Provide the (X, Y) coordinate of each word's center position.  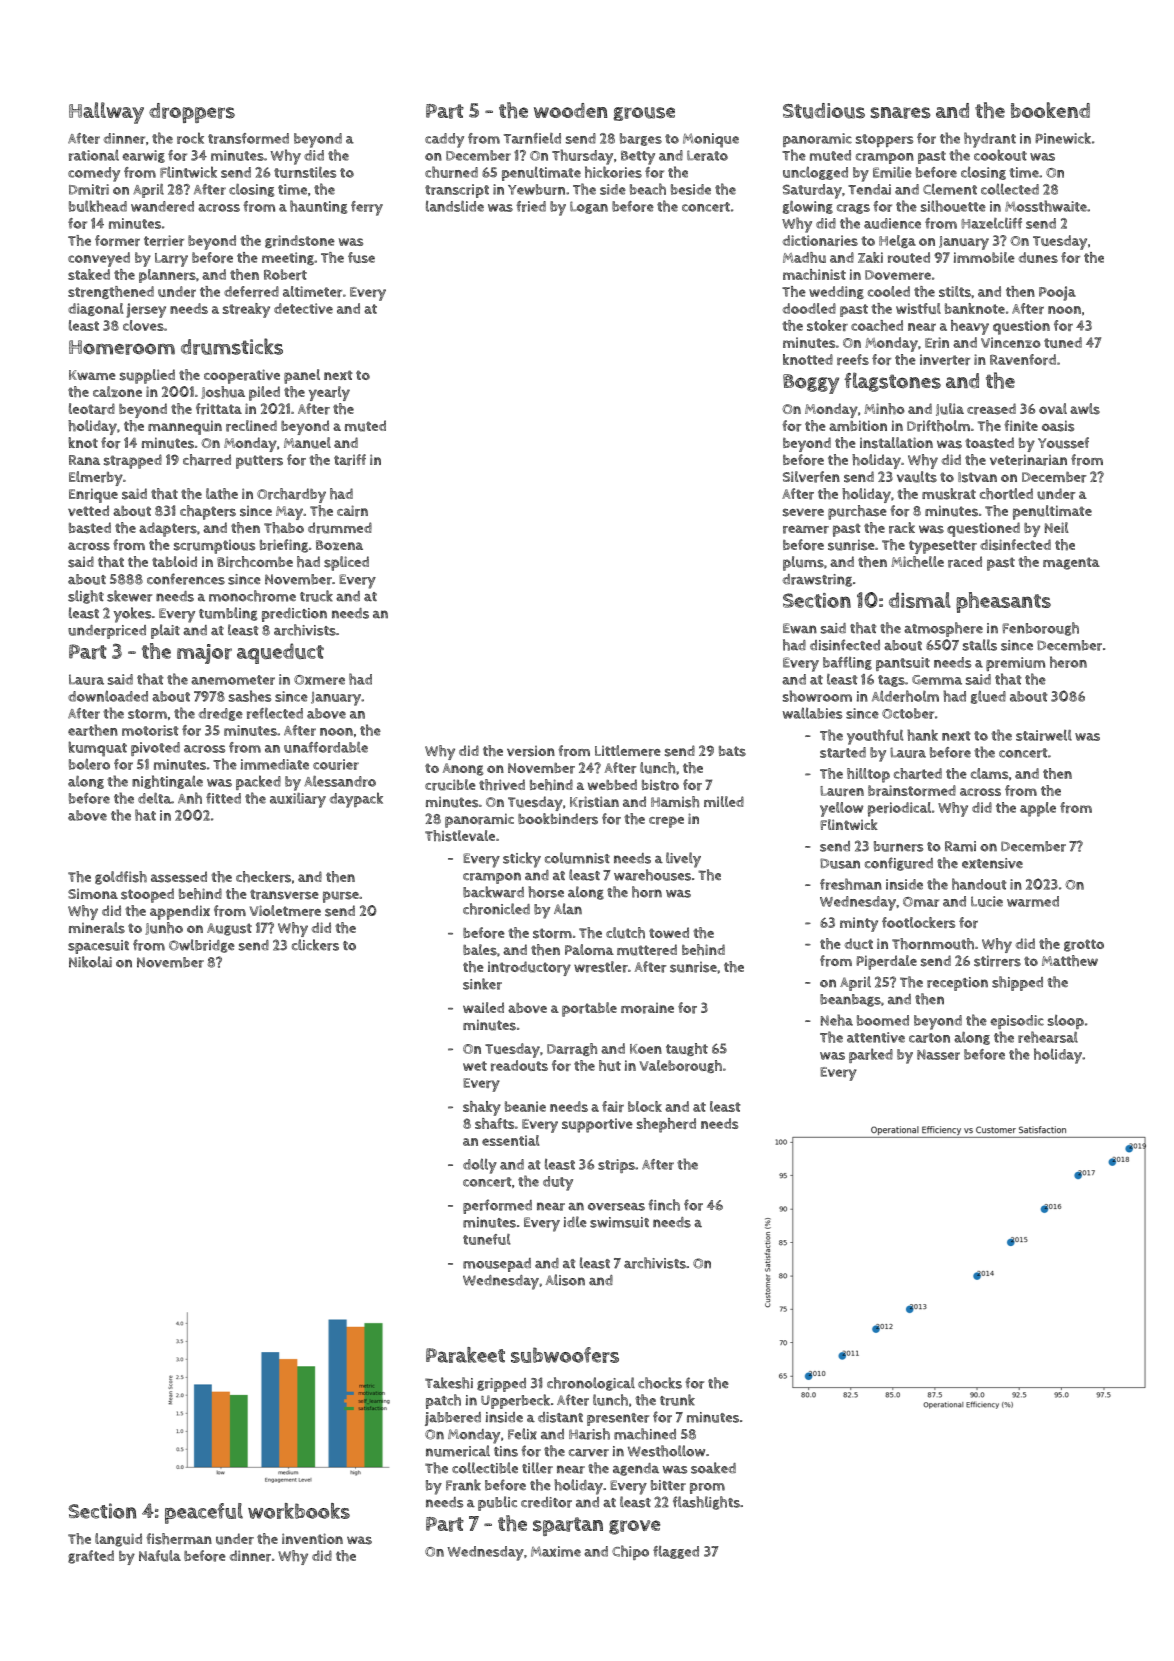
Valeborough (680, 1066)
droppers (192, 113)
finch (664, 1205)
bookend (1050, 110)
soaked (713, 1468)
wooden (570, 110)
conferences (186, 579)
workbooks (299, 1511)
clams (989, 773)
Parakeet (465, 1355)
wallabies (812, 713)
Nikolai (90, 962)
